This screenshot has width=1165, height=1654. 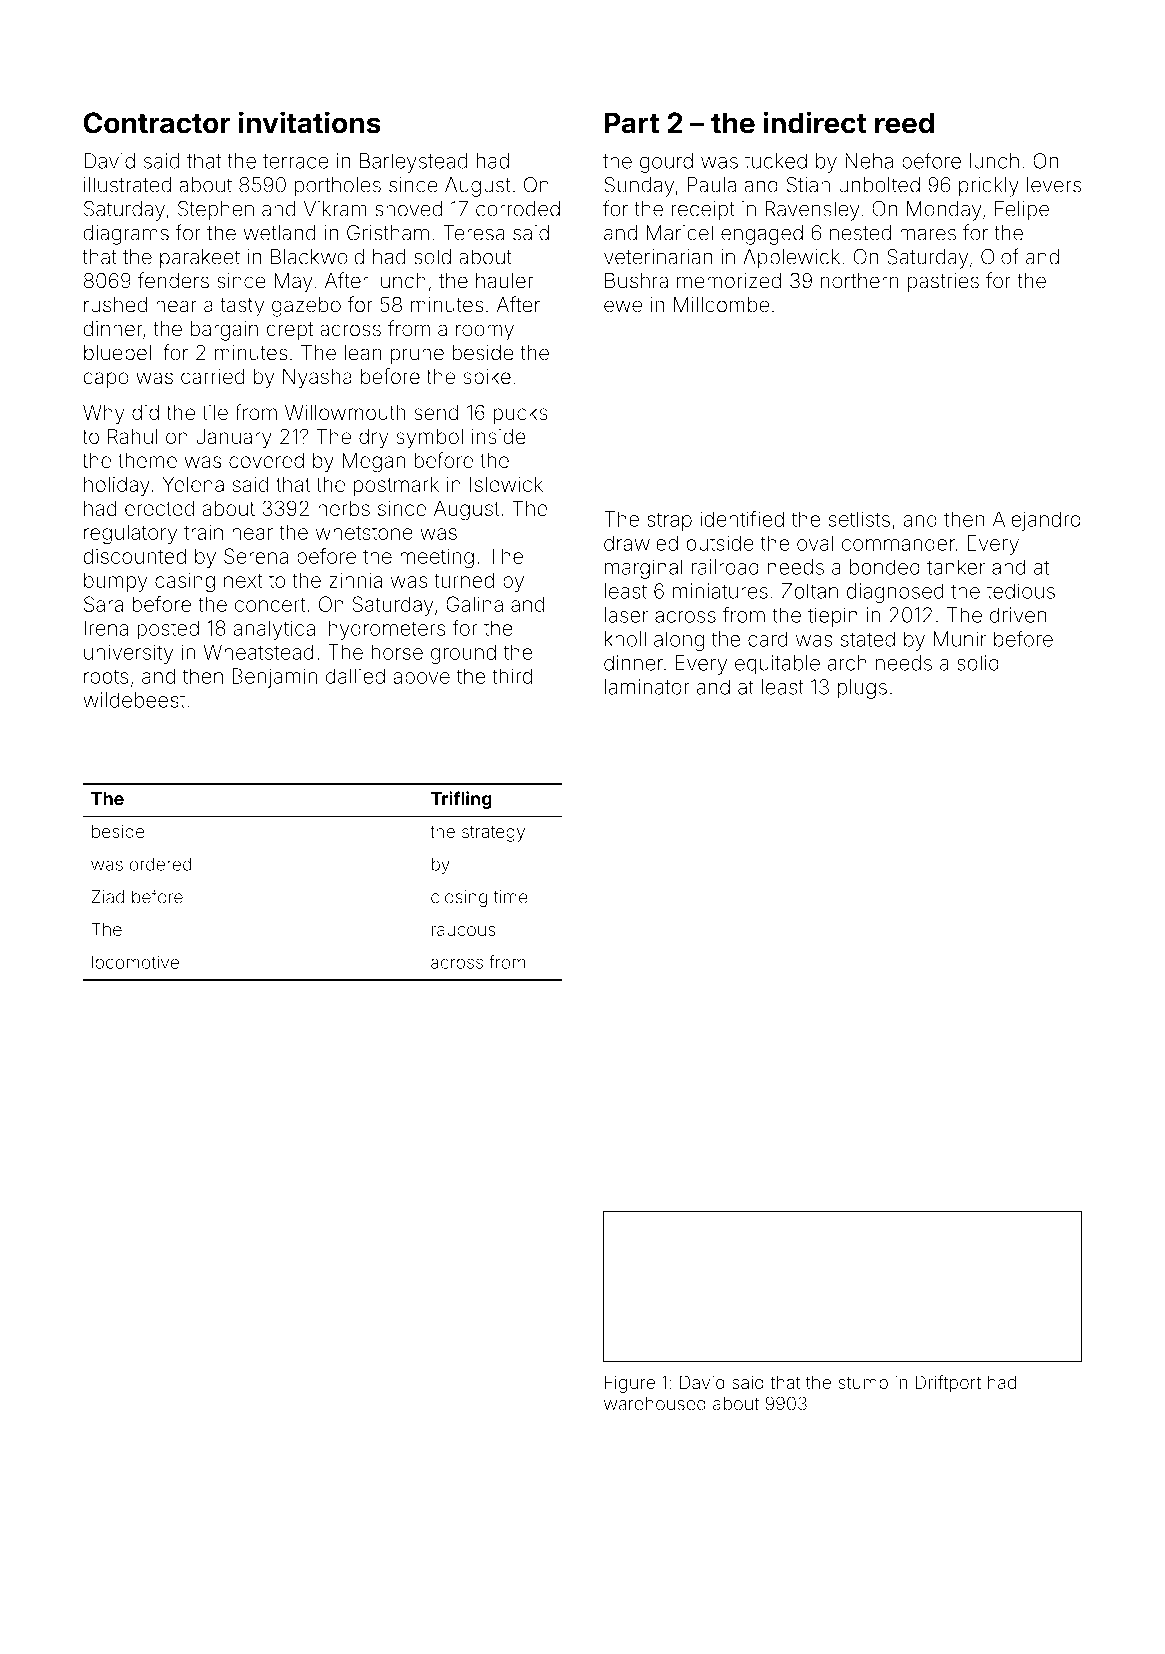 I want to click on levers, so click(x=1054, y=185).
